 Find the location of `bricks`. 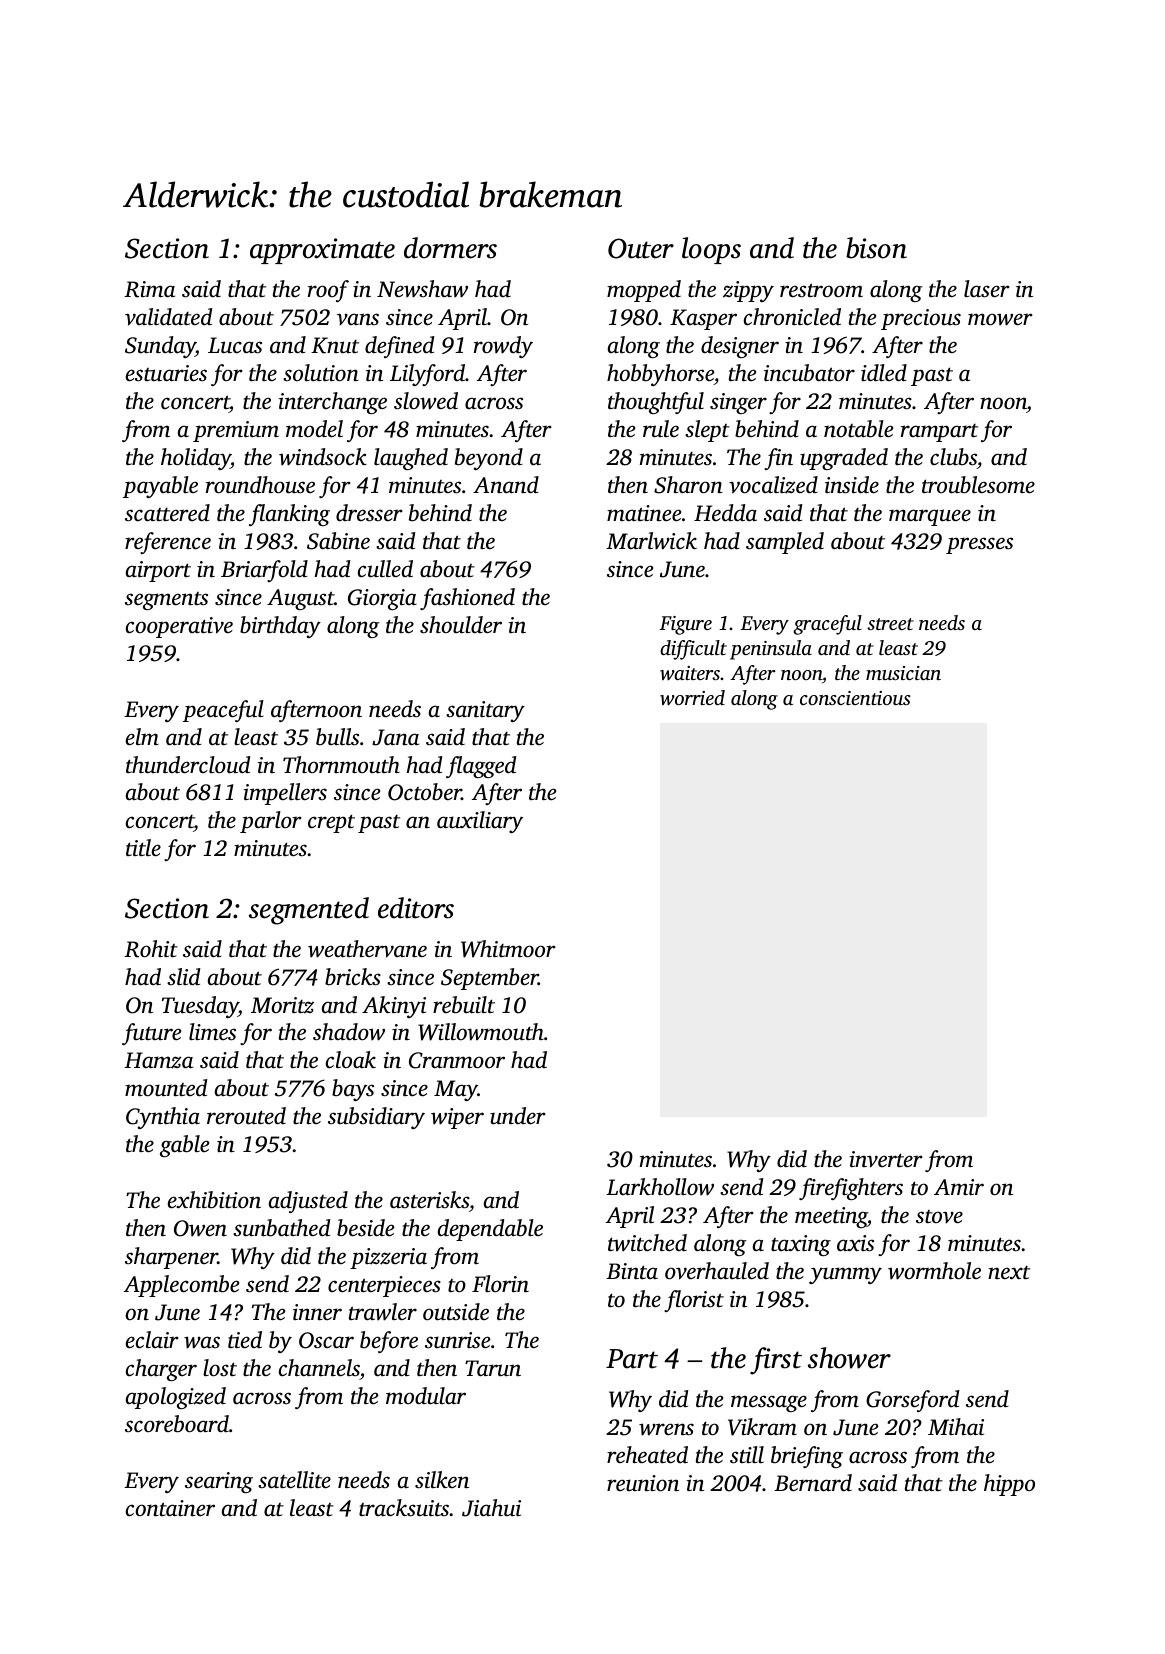

bricks is located at coordinates (353, 977).
